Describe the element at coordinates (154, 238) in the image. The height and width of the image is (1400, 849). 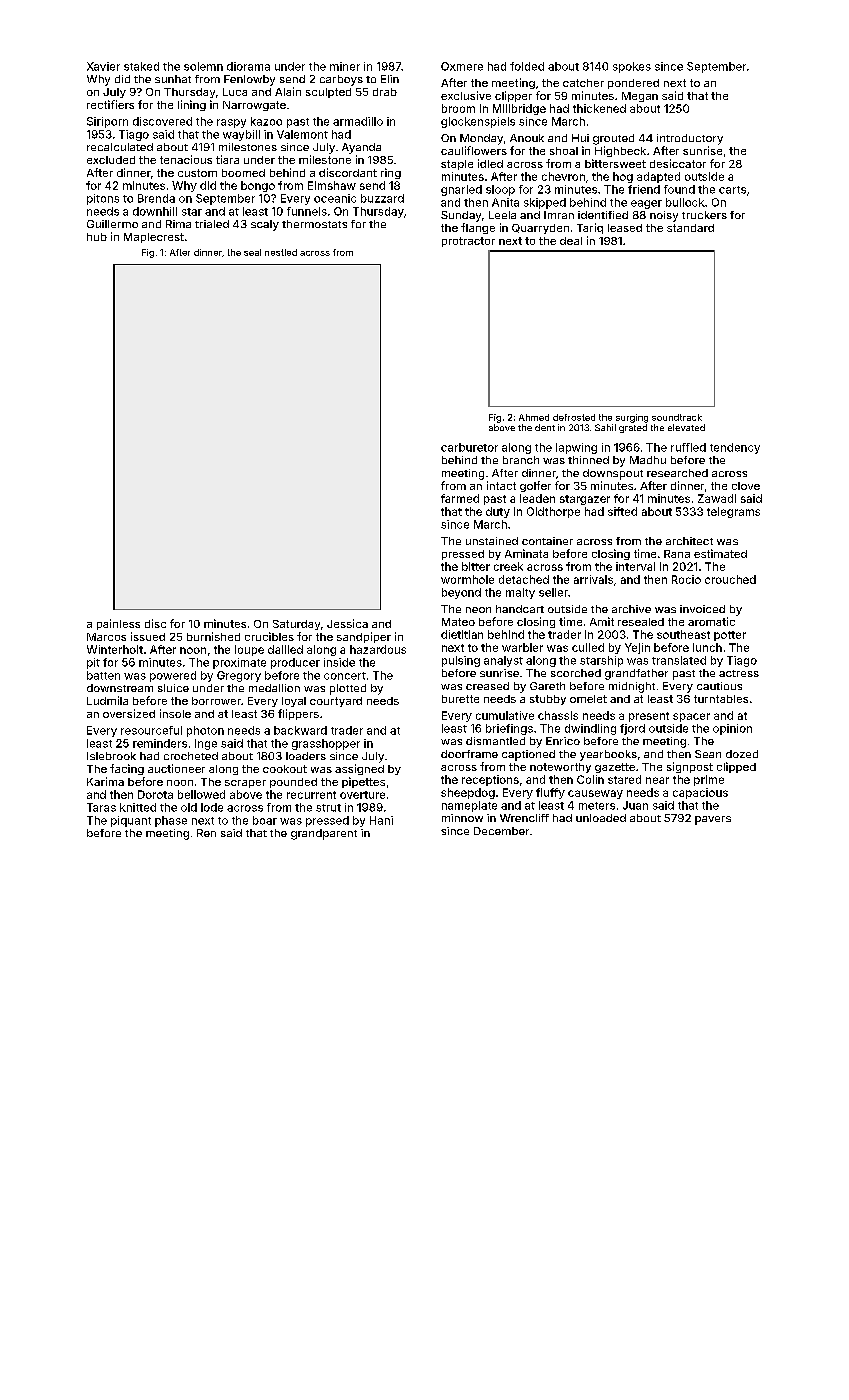
I see `Maplecrest` at that location.
